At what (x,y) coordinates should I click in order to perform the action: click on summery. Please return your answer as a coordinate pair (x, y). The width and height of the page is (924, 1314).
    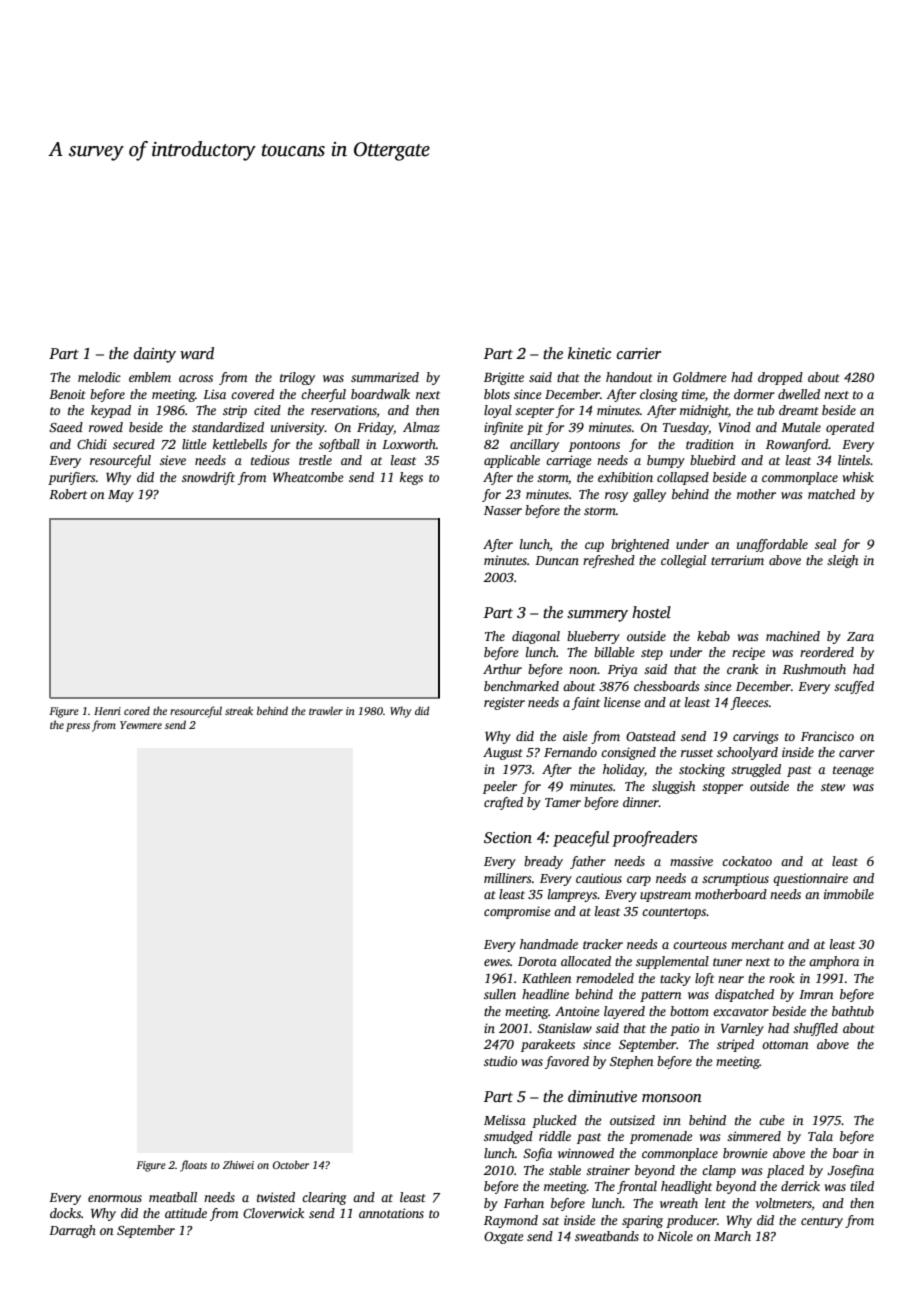
    Looking at the image, I should click on (597, 616).
